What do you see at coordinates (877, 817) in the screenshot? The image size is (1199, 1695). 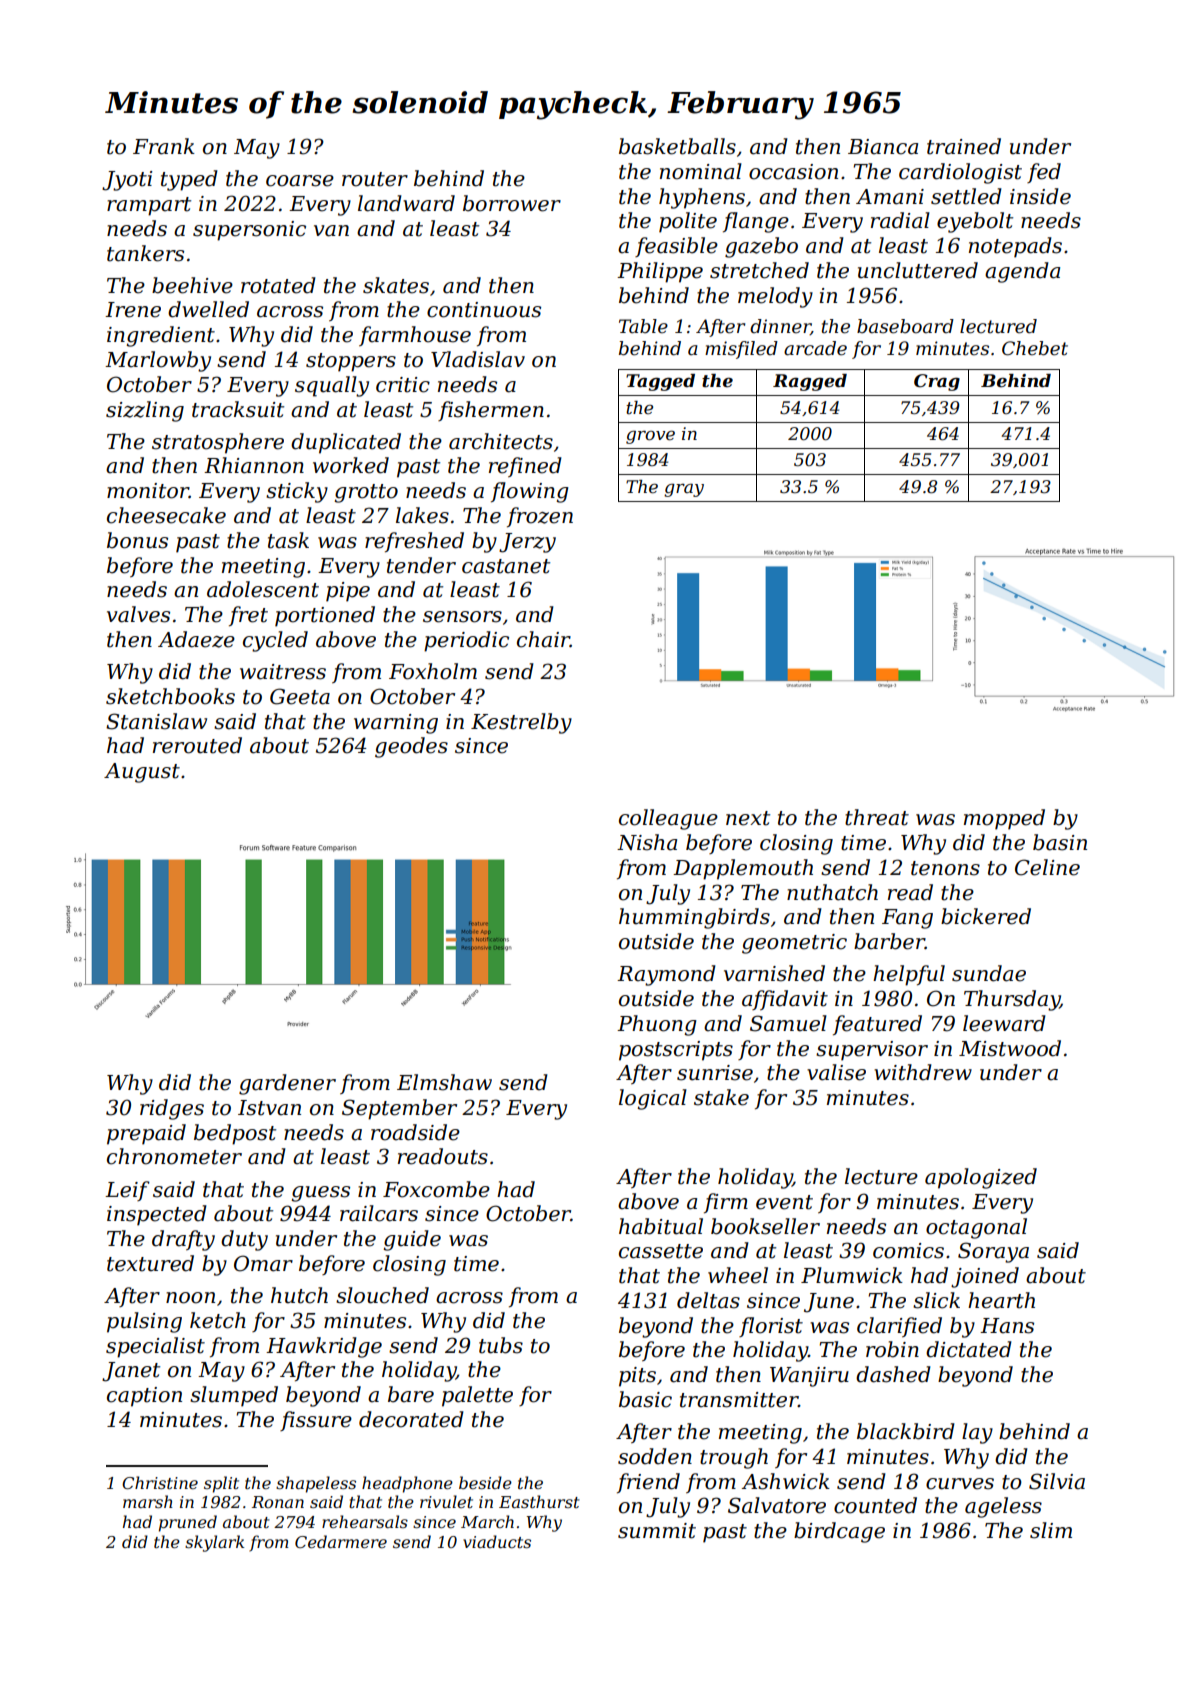 I see `threat` at bounding box center [877, 817].
